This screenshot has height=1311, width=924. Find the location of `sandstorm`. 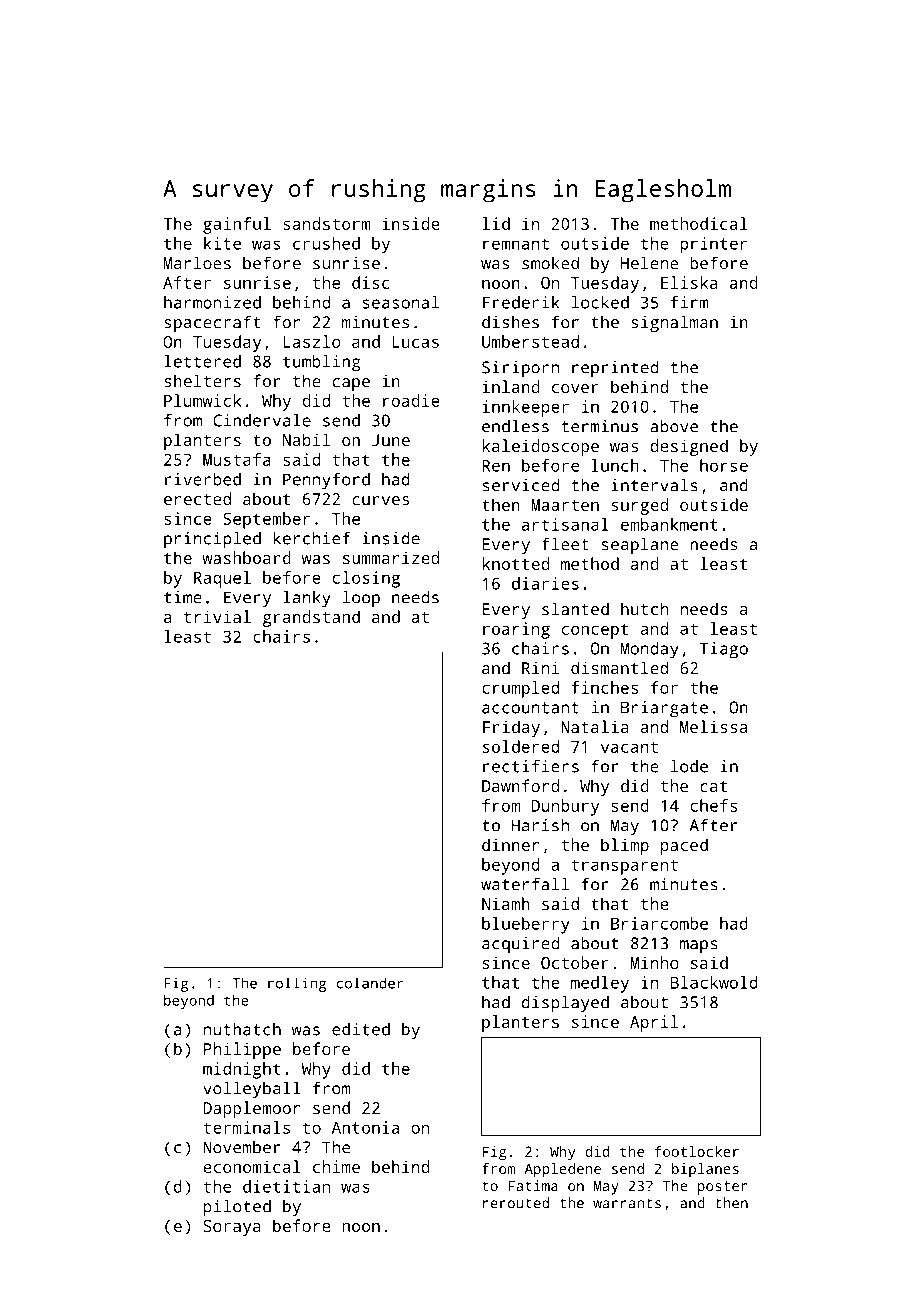

sandstorm is located at coordinates (327, 223).
